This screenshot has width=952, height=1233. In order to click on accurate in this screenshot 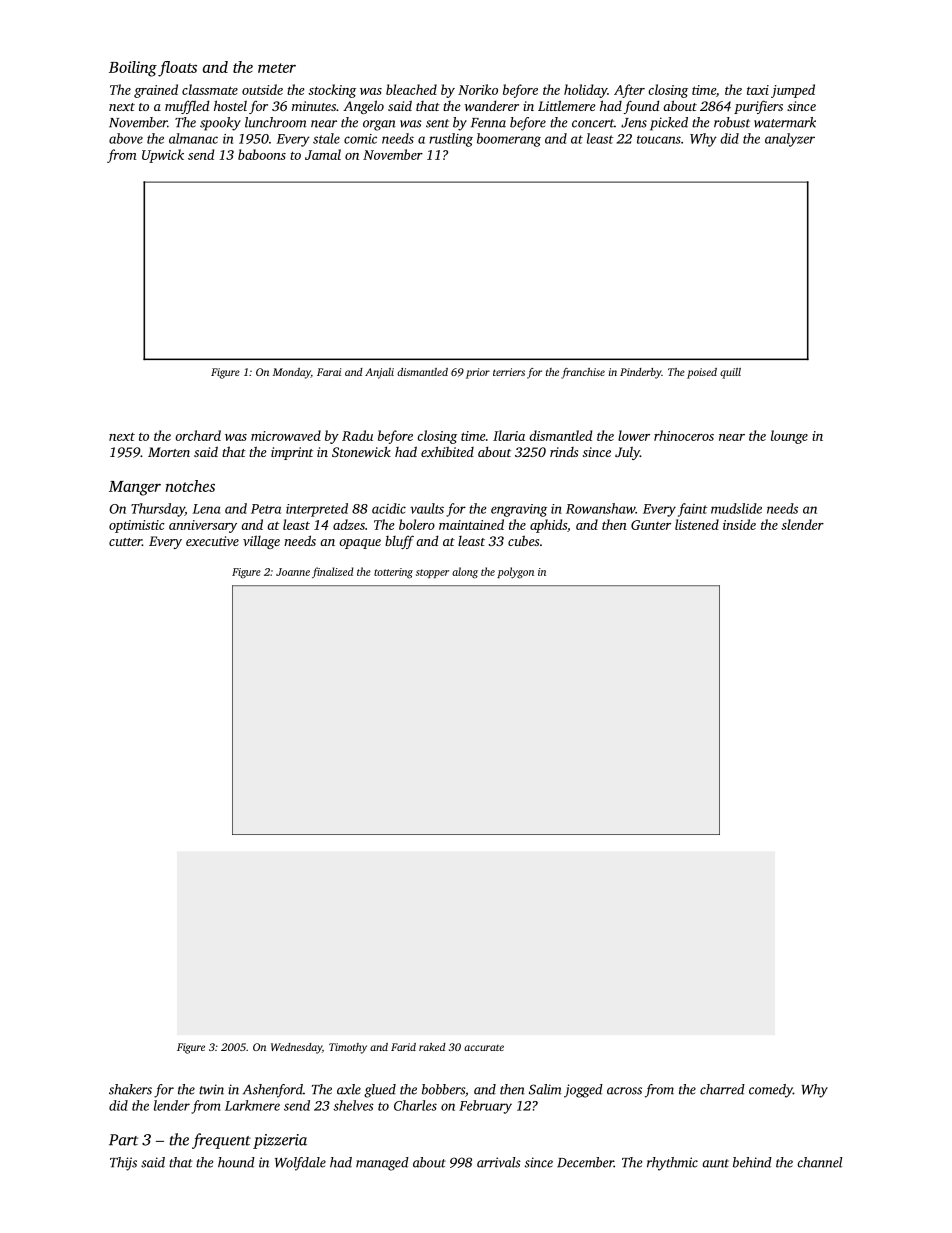, I will do `click(484, 1048)`.
